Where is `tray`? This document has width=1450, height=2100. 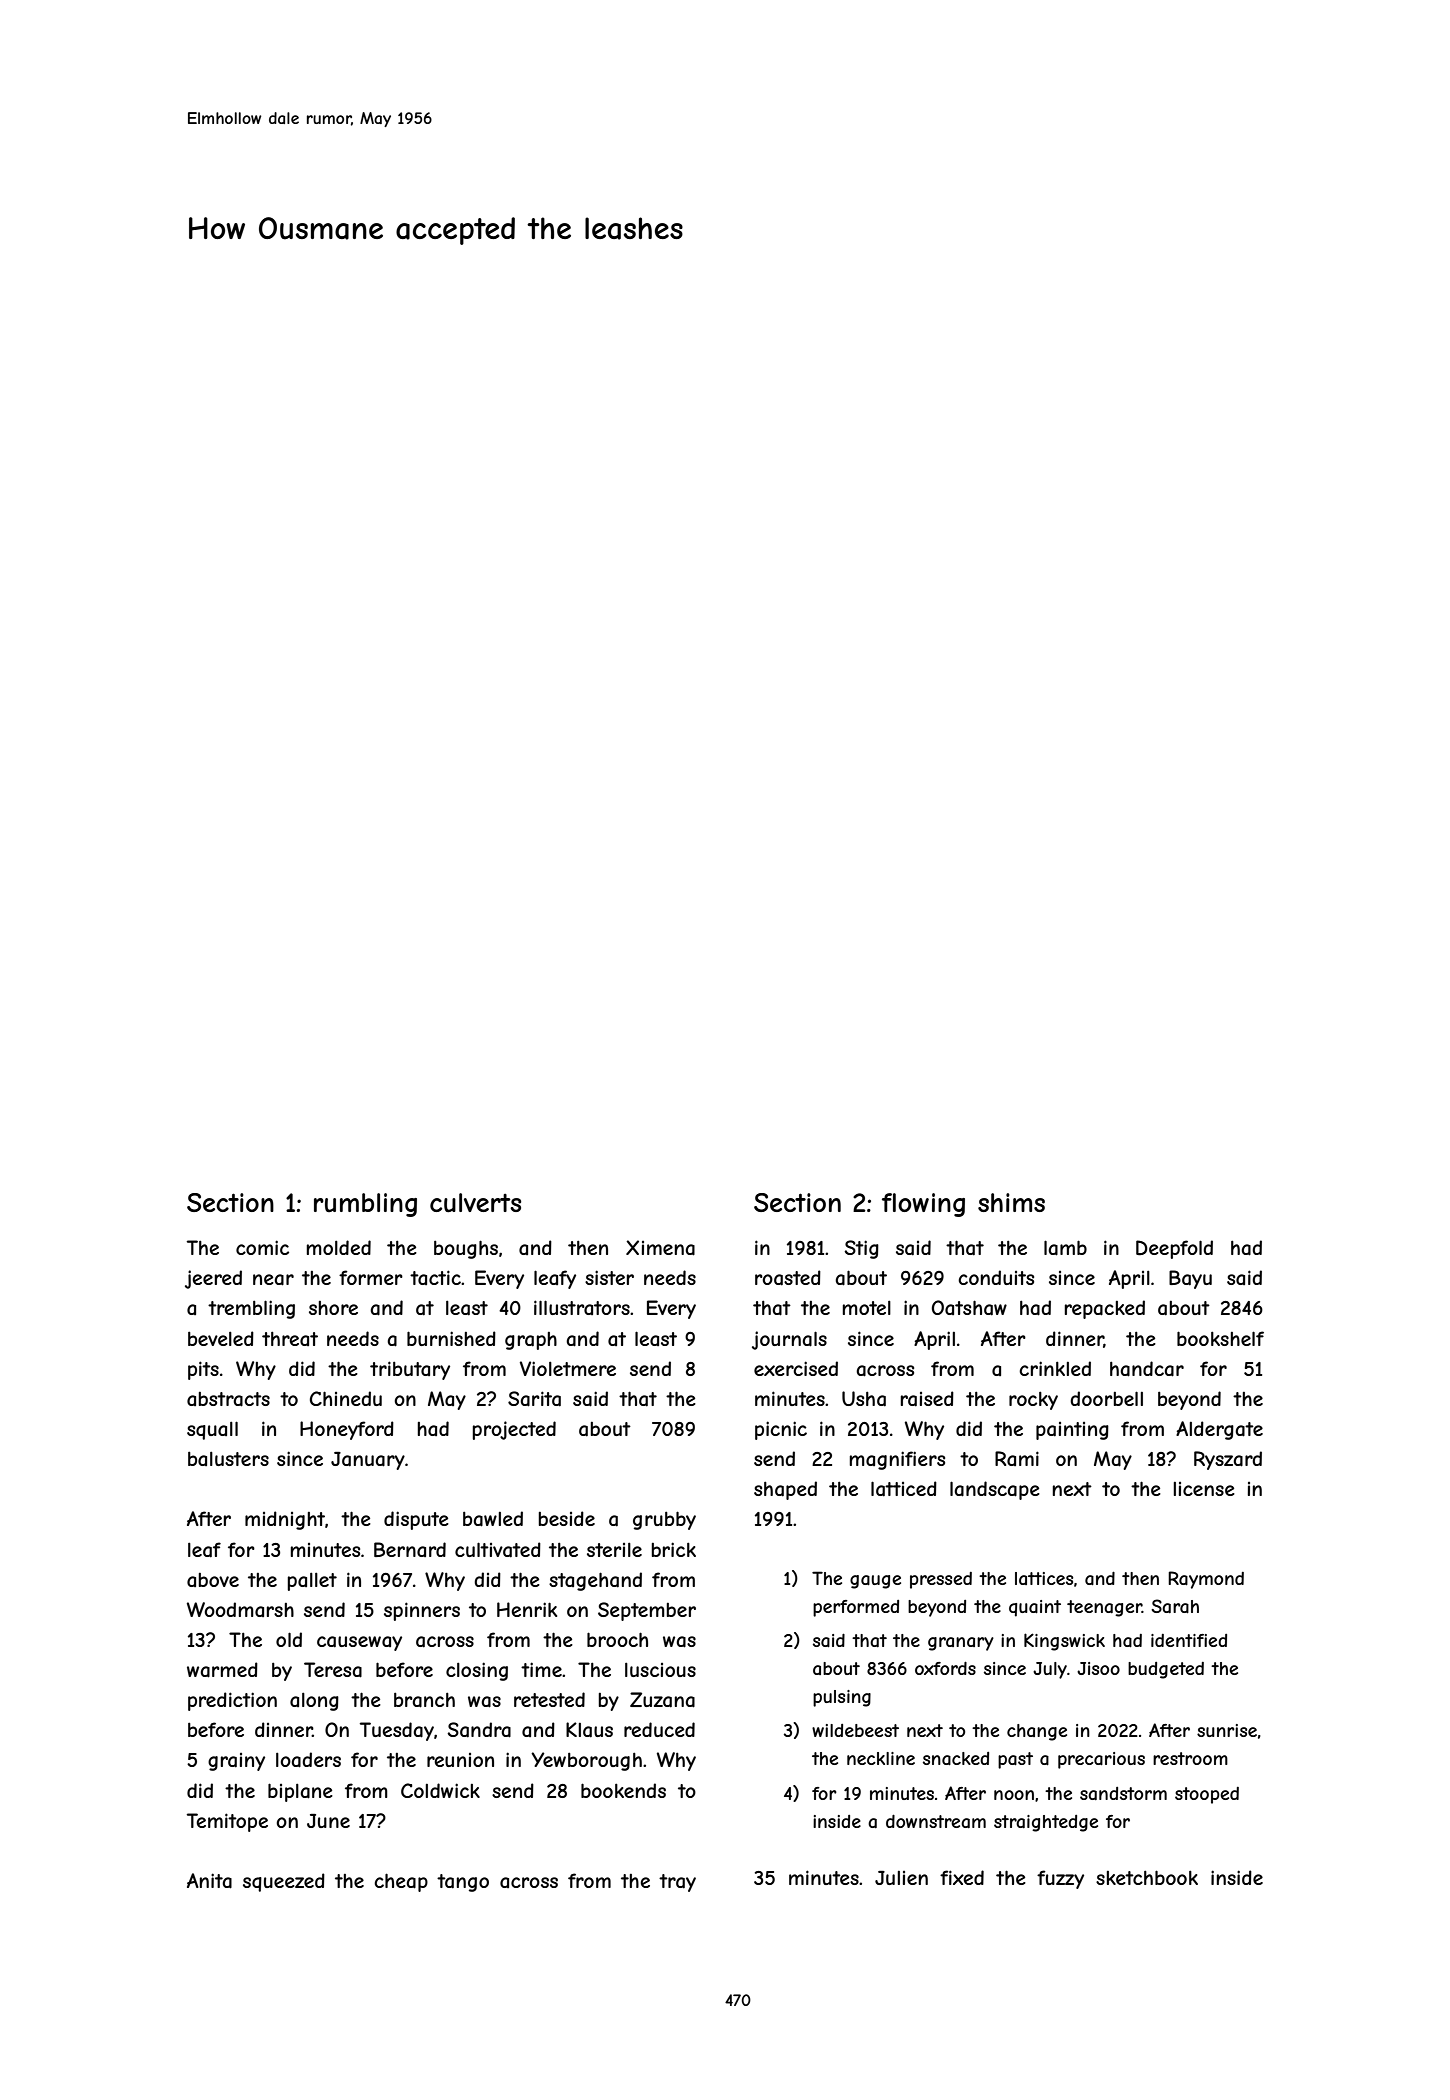 tray is located at coordinates (677, 1883).
